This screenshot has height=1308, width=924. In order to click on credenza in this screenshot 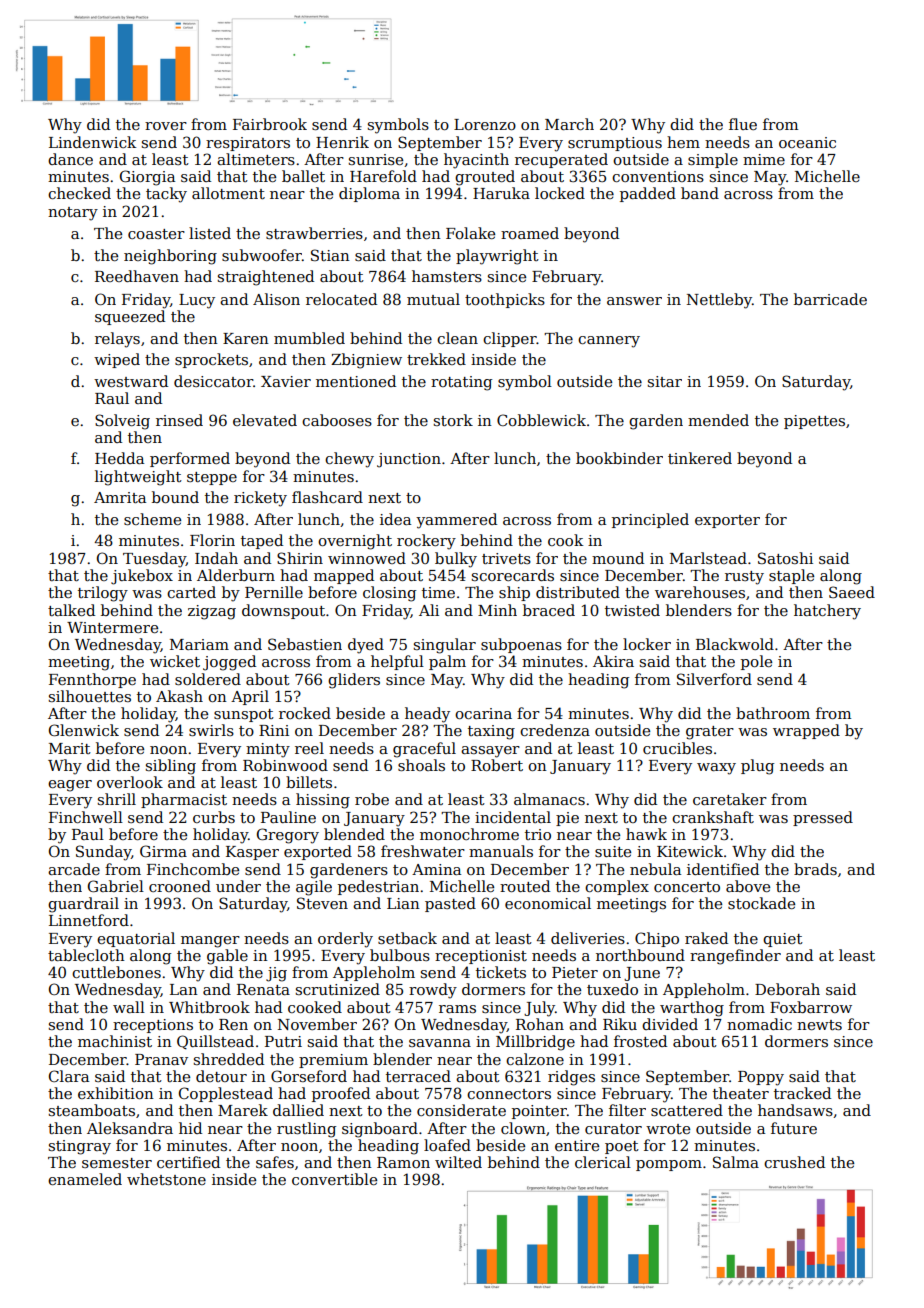, I will do `click(555, 730)`.
